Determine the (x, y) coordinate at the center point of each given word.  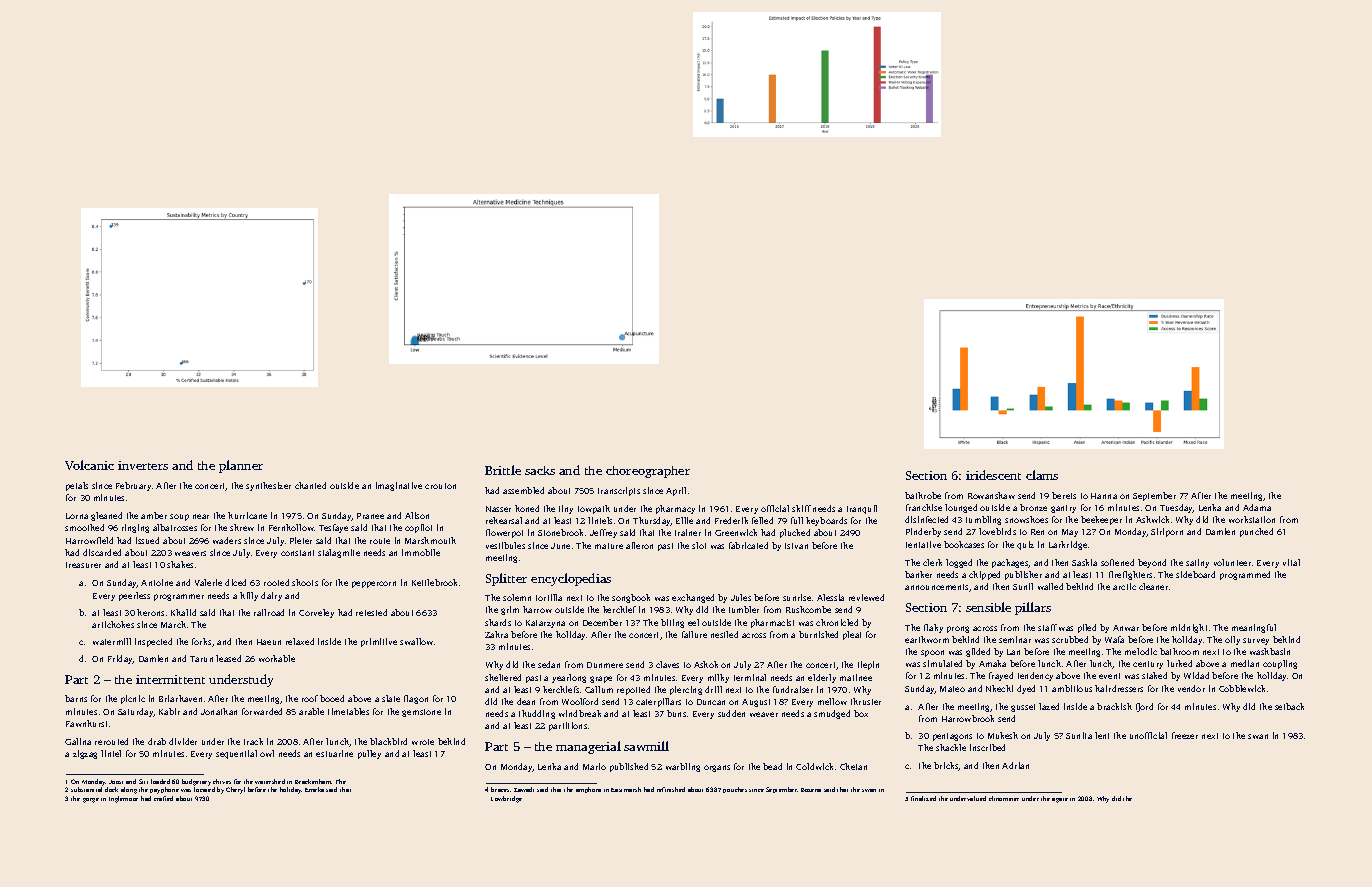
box (861, 713)
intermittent (170, 679)
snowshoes (1026, 519)
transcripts (619, 491)
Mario (594, 766)
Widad (1196, 675)
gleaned (106, 516)
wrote (423, 742)
